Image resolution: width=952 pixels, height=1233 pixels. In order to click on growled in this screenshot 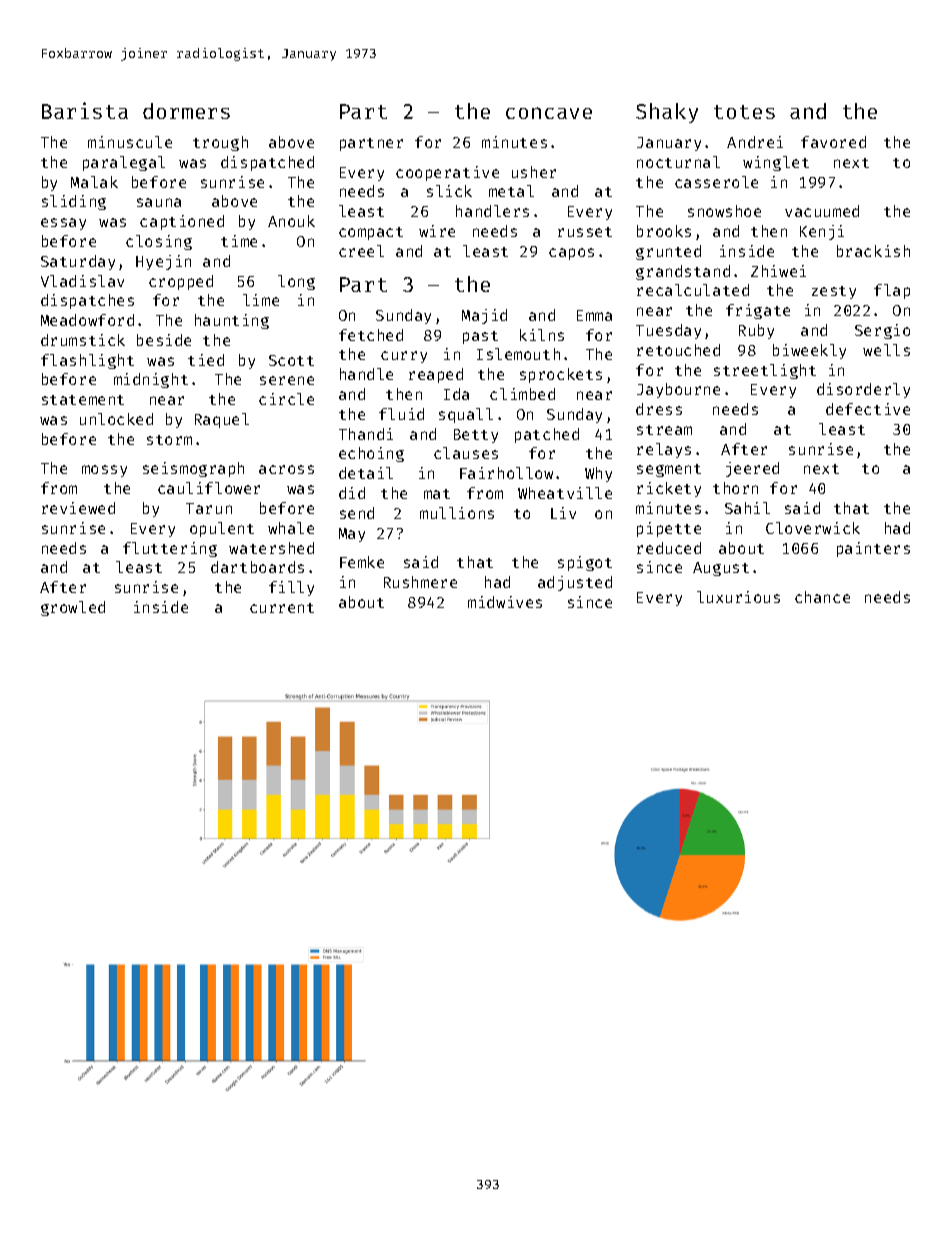, I will do `click(73, 608)`.
